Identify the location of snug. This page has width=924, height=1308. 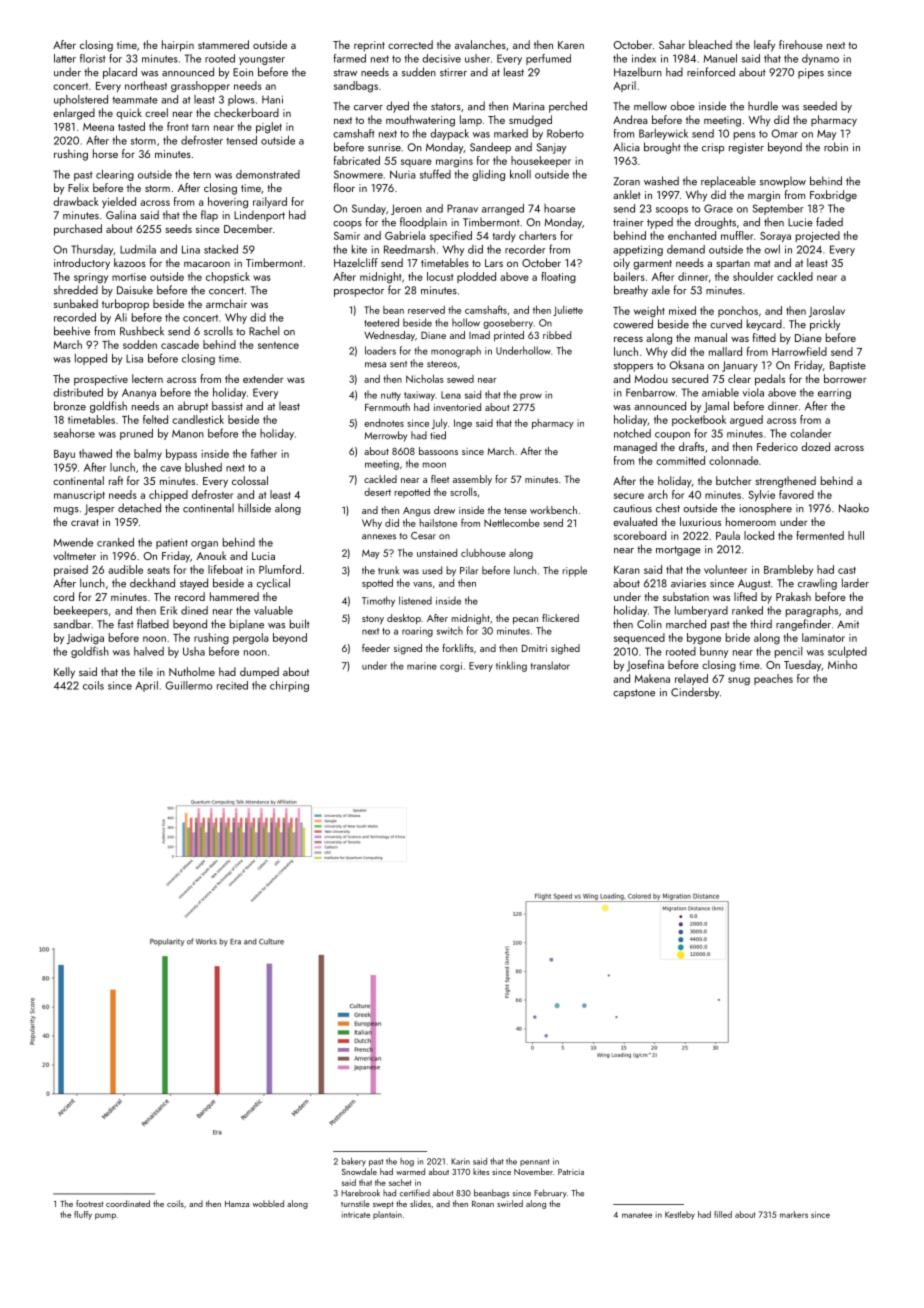
(739, 681).
